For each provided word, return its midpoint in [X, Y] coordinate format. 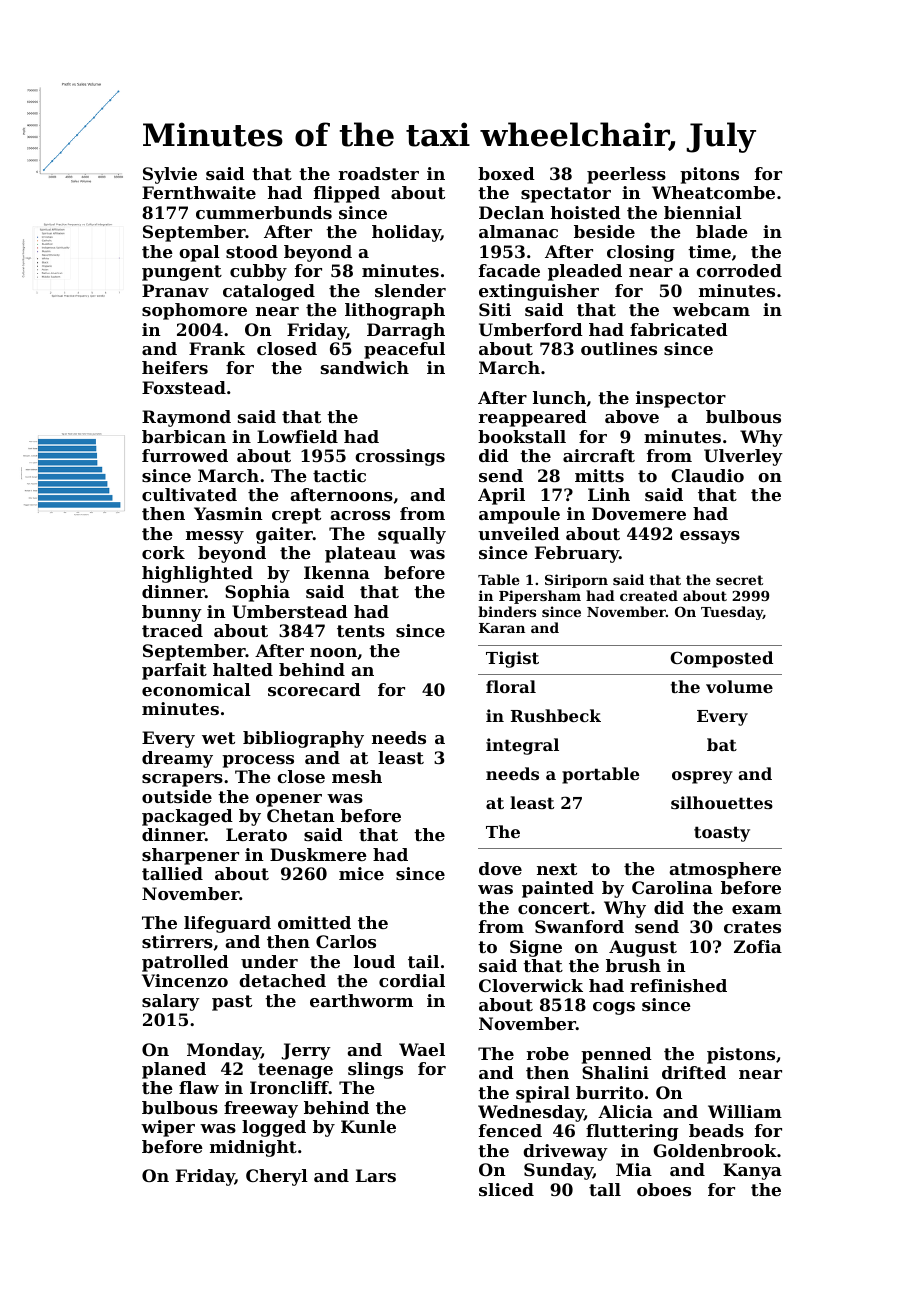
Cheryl [277, 1177]
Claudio [707, 475]
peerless [626, 175]
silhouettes [722, 802]
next [557, 869]
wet [218, 738]
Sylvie [170, 175]
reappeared [533, 418]
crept [296, 516]
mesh [357, 776]
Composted [721, 659]
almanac [518, 231]
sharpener [190, 856]
